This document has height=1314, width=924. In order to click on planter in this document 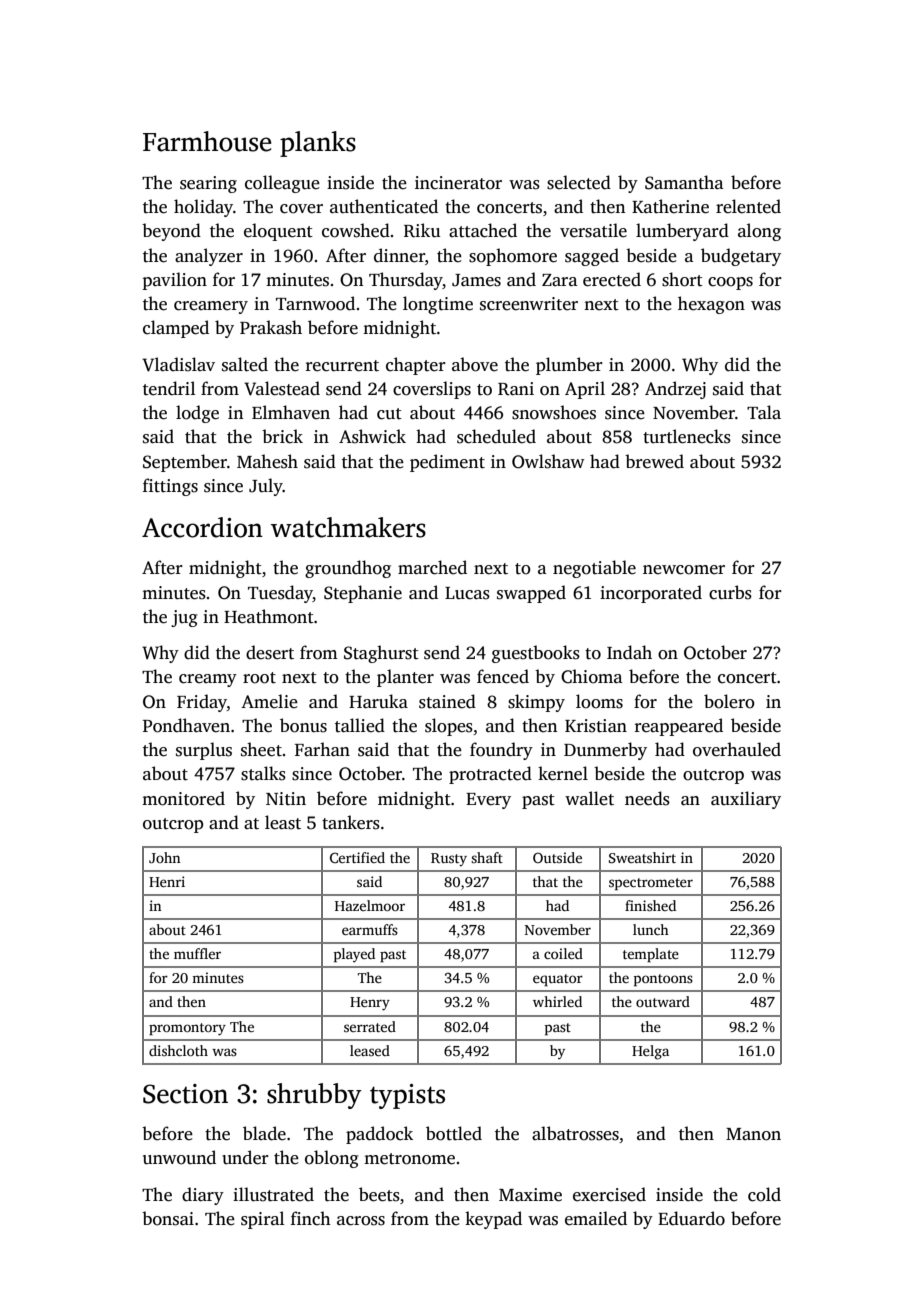, I will do `click(405, 678)`.
